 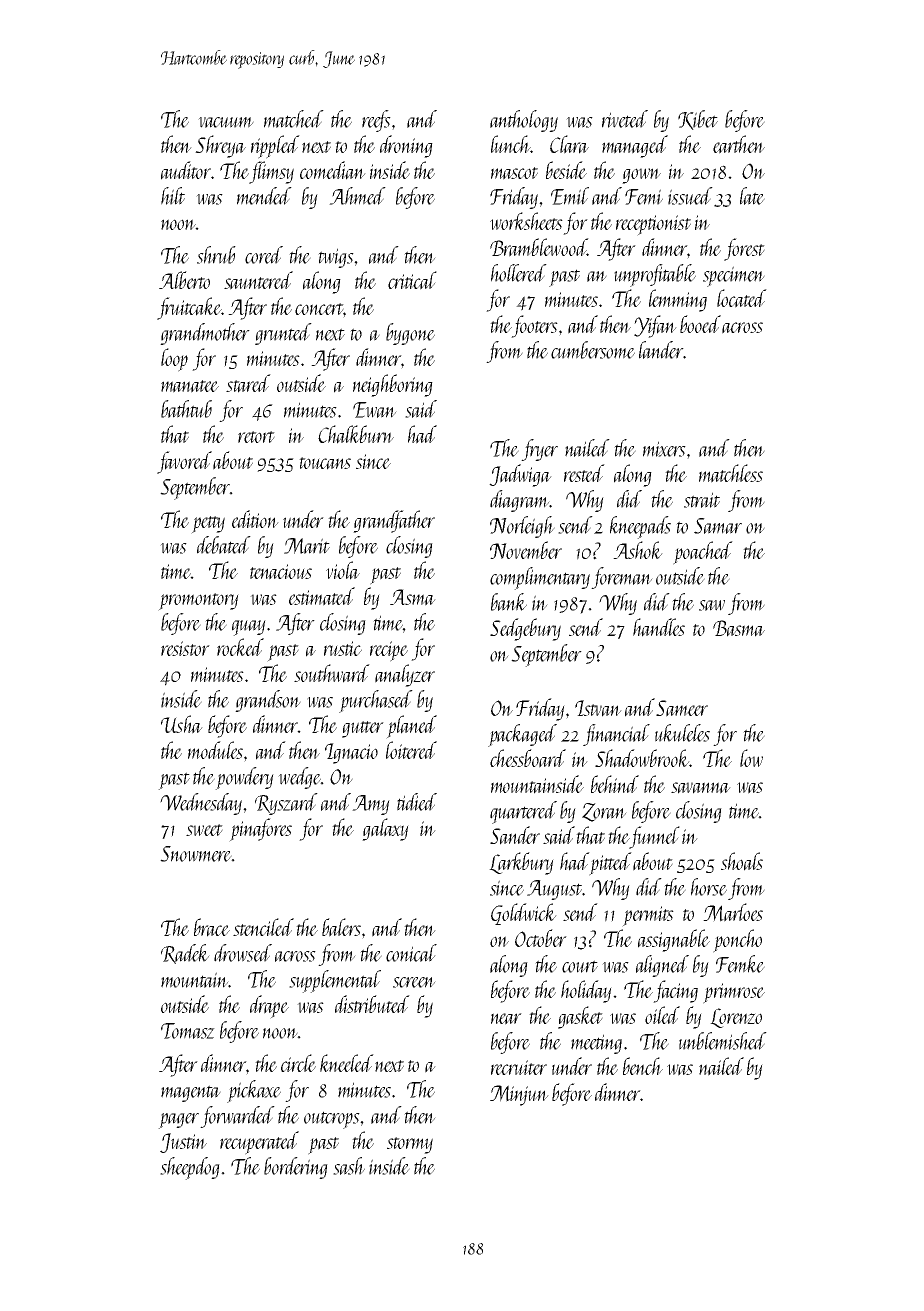 I want to click on modules, so click(x=215, y=750).
